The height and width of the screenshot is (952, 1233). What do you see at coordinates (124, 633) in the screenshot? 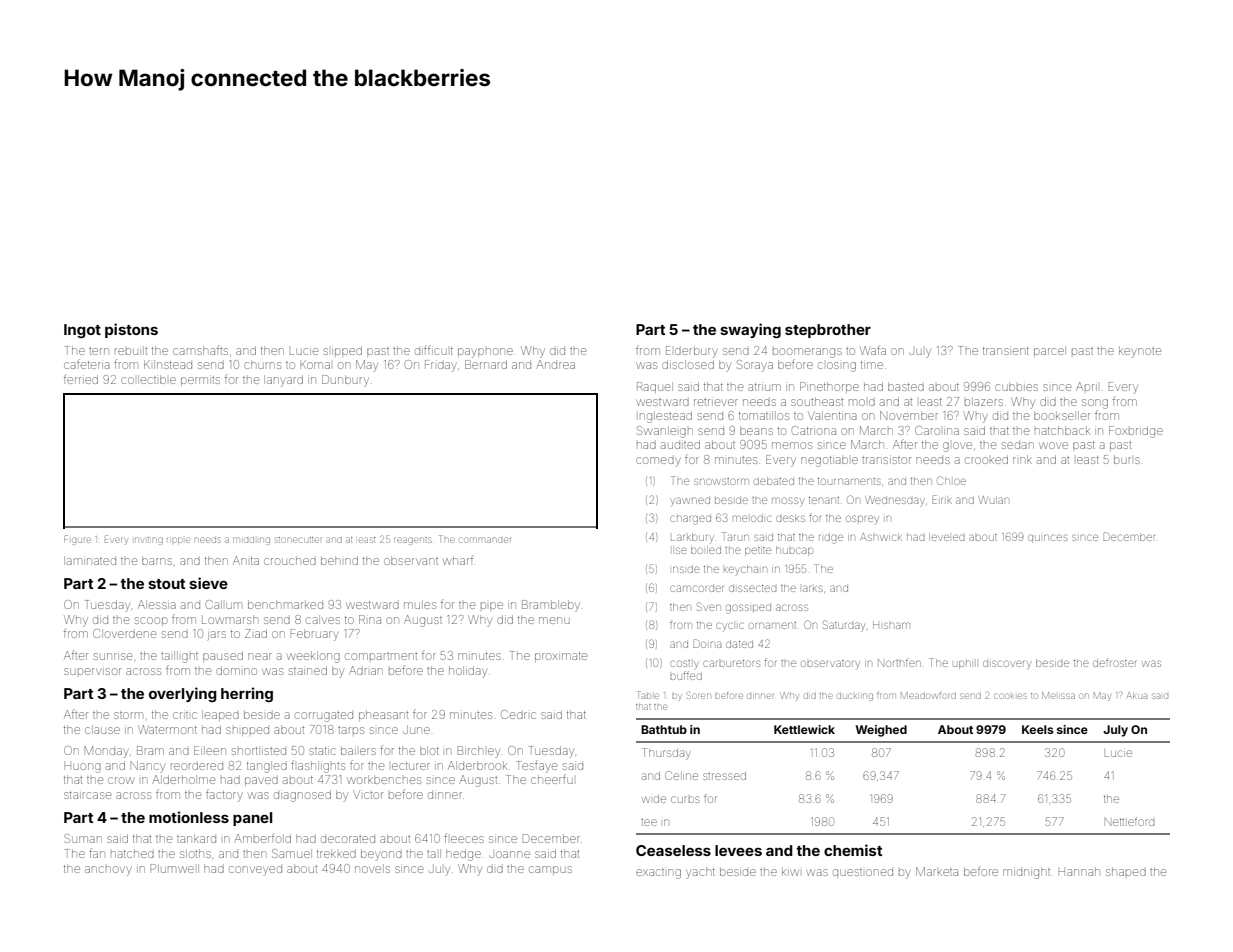
I see `Cloverdene` at bounding box center [124, 633].
